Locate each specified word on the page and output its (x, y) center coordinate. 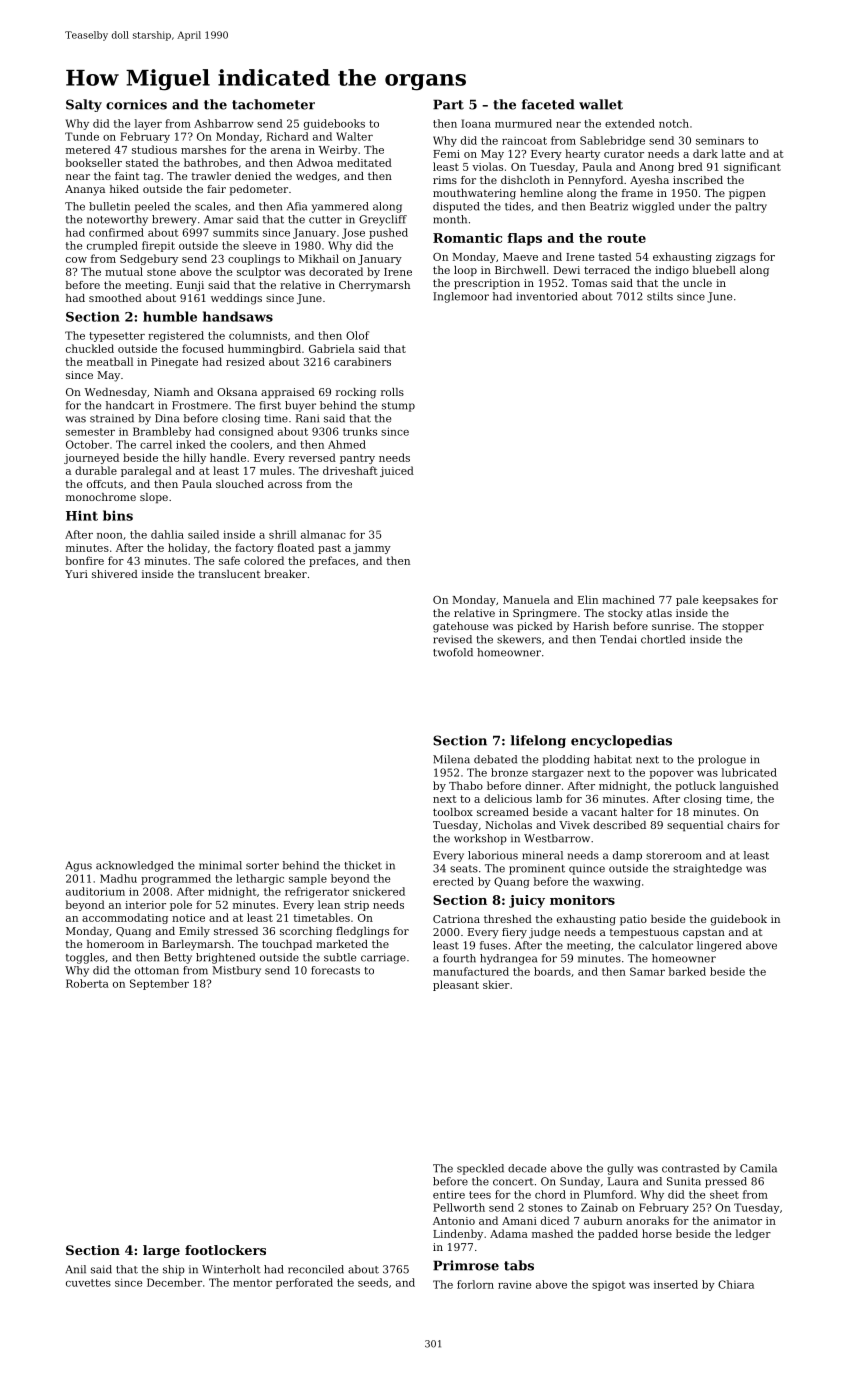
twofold (453, 652)
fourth (459, 958)
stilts (660, 296)
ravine (514, 1285)
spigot (609, 1286)
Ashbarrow (224, 123)
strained (112, 418)
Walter (354, 136)
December (174, 1282)
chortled (663, 639)
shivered (115, 574)
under (695, 206)
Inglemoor (461, 297)
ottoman (157, 971)
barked (687, 971)
